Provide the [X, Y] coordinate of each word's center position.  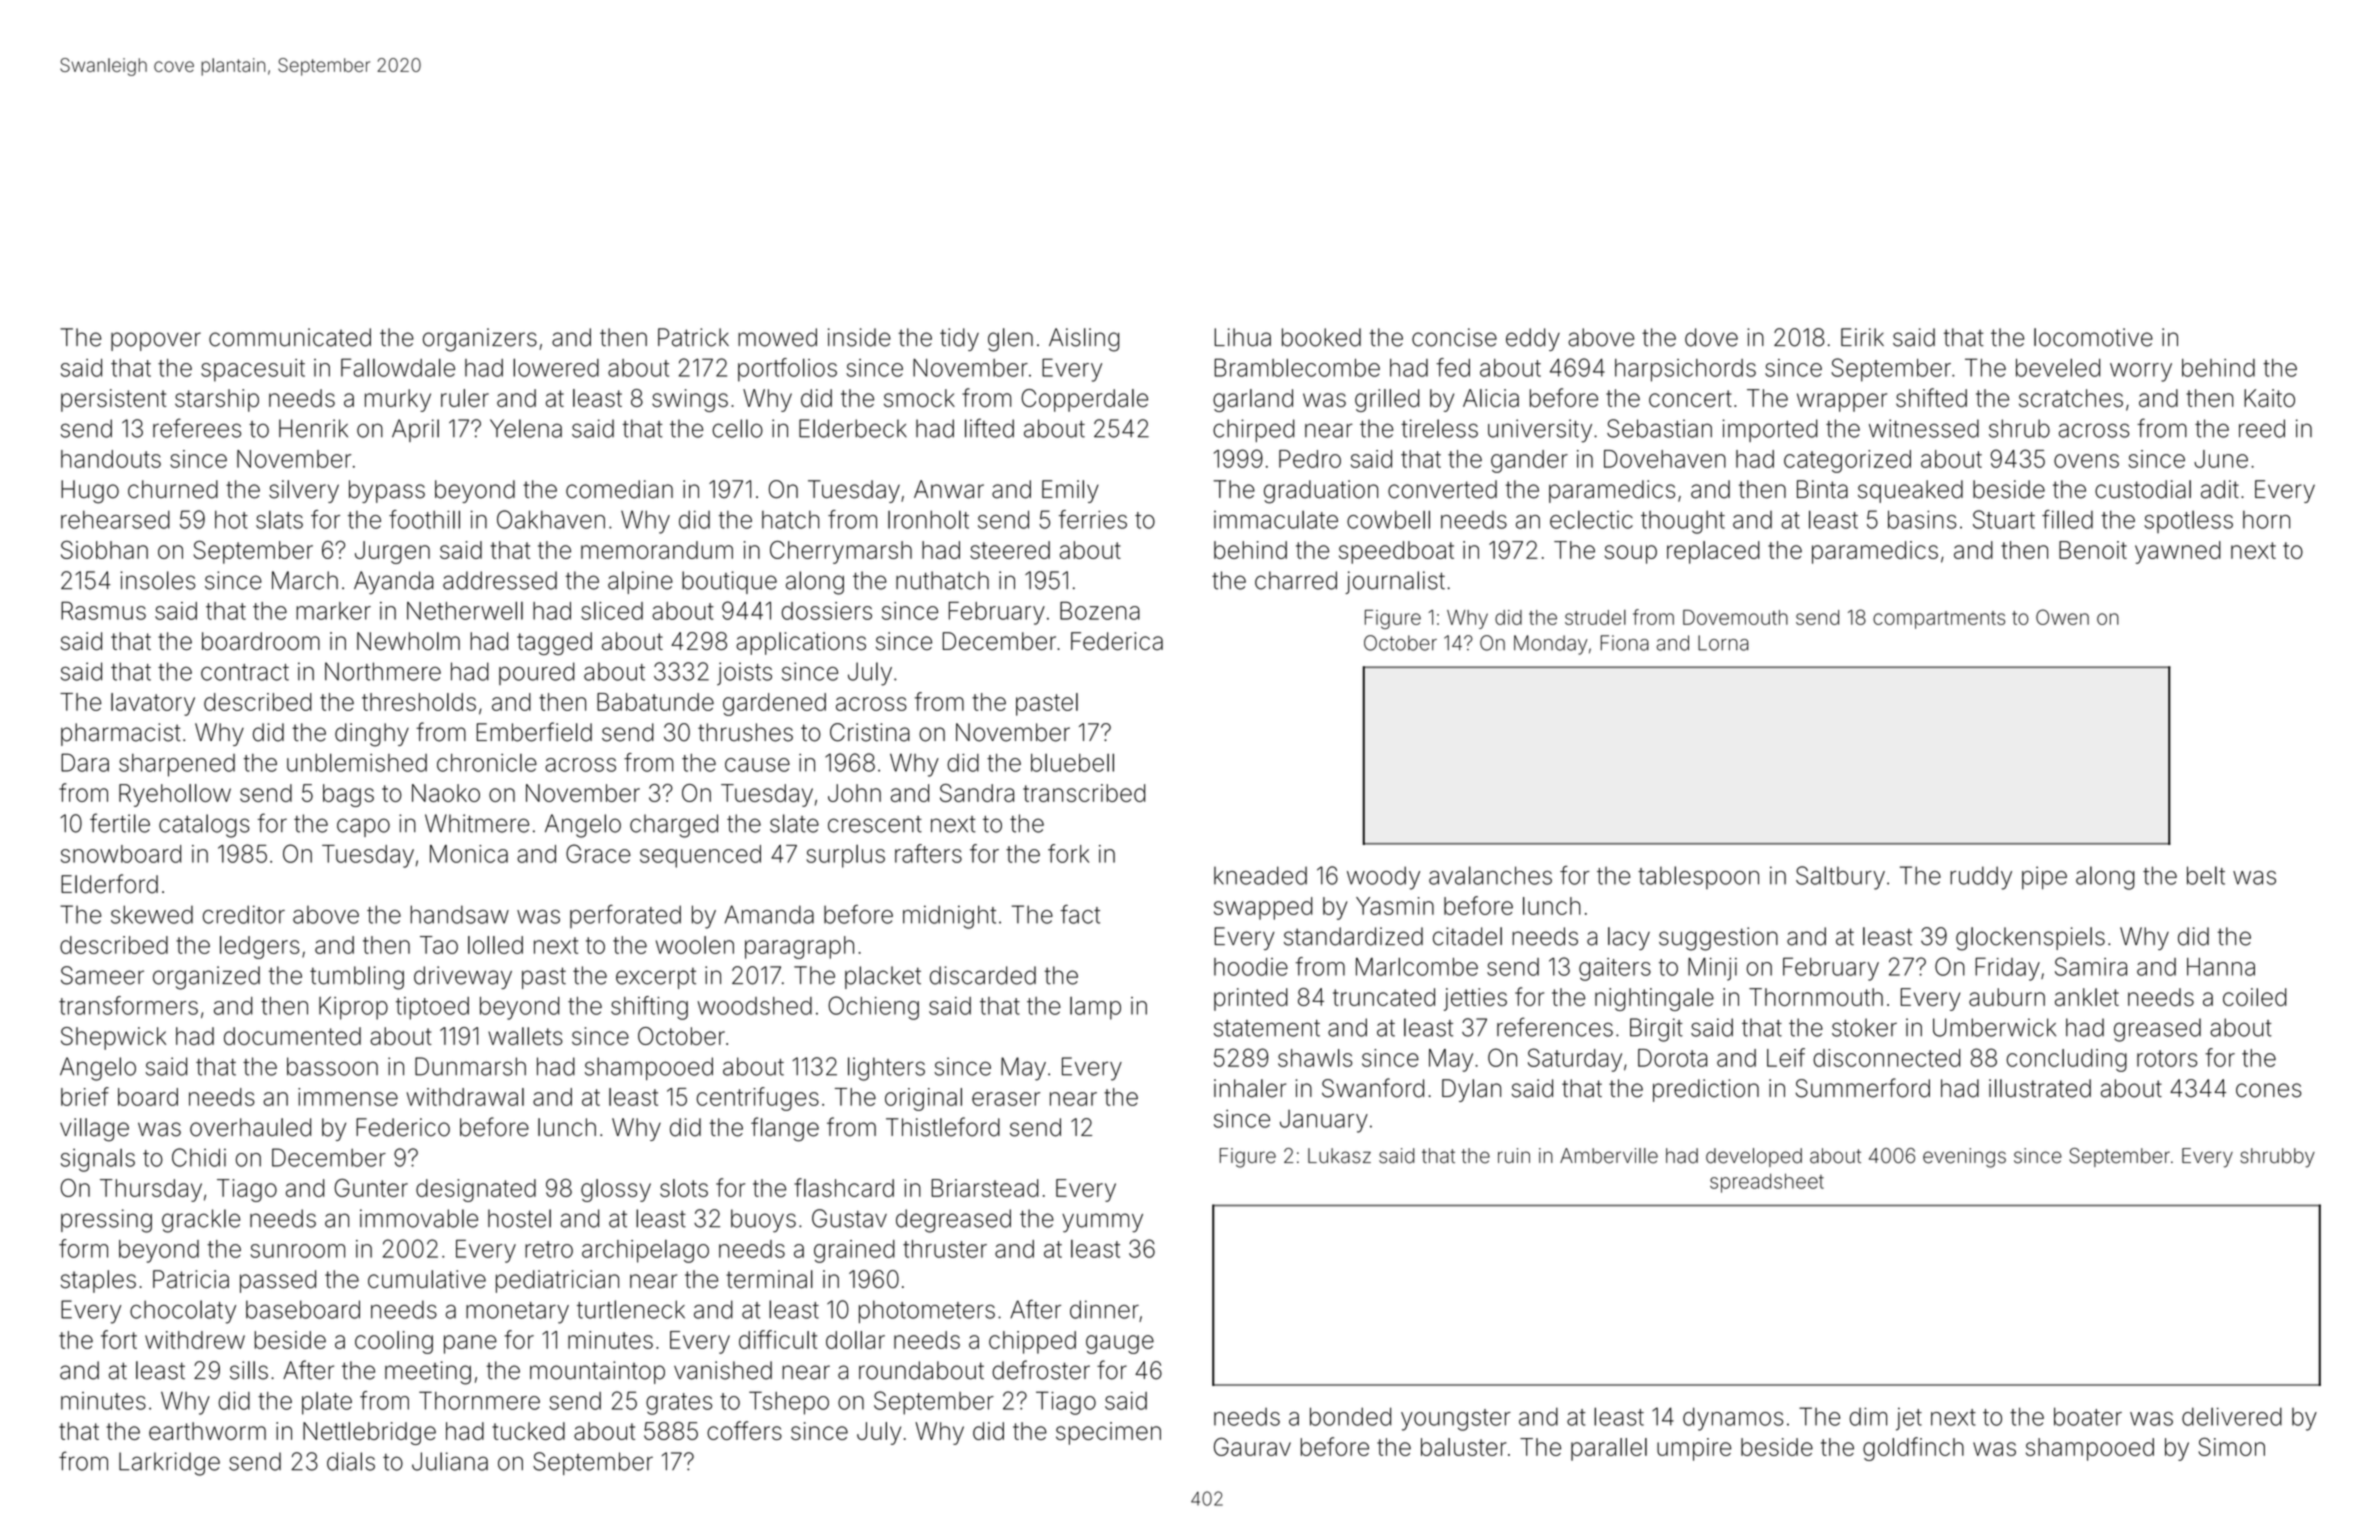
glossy [616, 1190]
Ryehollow [175, 795]
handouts [111, 459]
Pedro [1310, 459]
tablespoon [1698, 877]
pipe [2044, 878]
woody [1383, 878]
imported [1770, 430]
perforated [625, 916]
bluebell [1072, 762]
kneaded [1260, 875]
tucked [528, 1431]
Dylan [1471, 1090]
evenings [1964, 1158]
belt [2206, 875]
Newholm [408, 641]
